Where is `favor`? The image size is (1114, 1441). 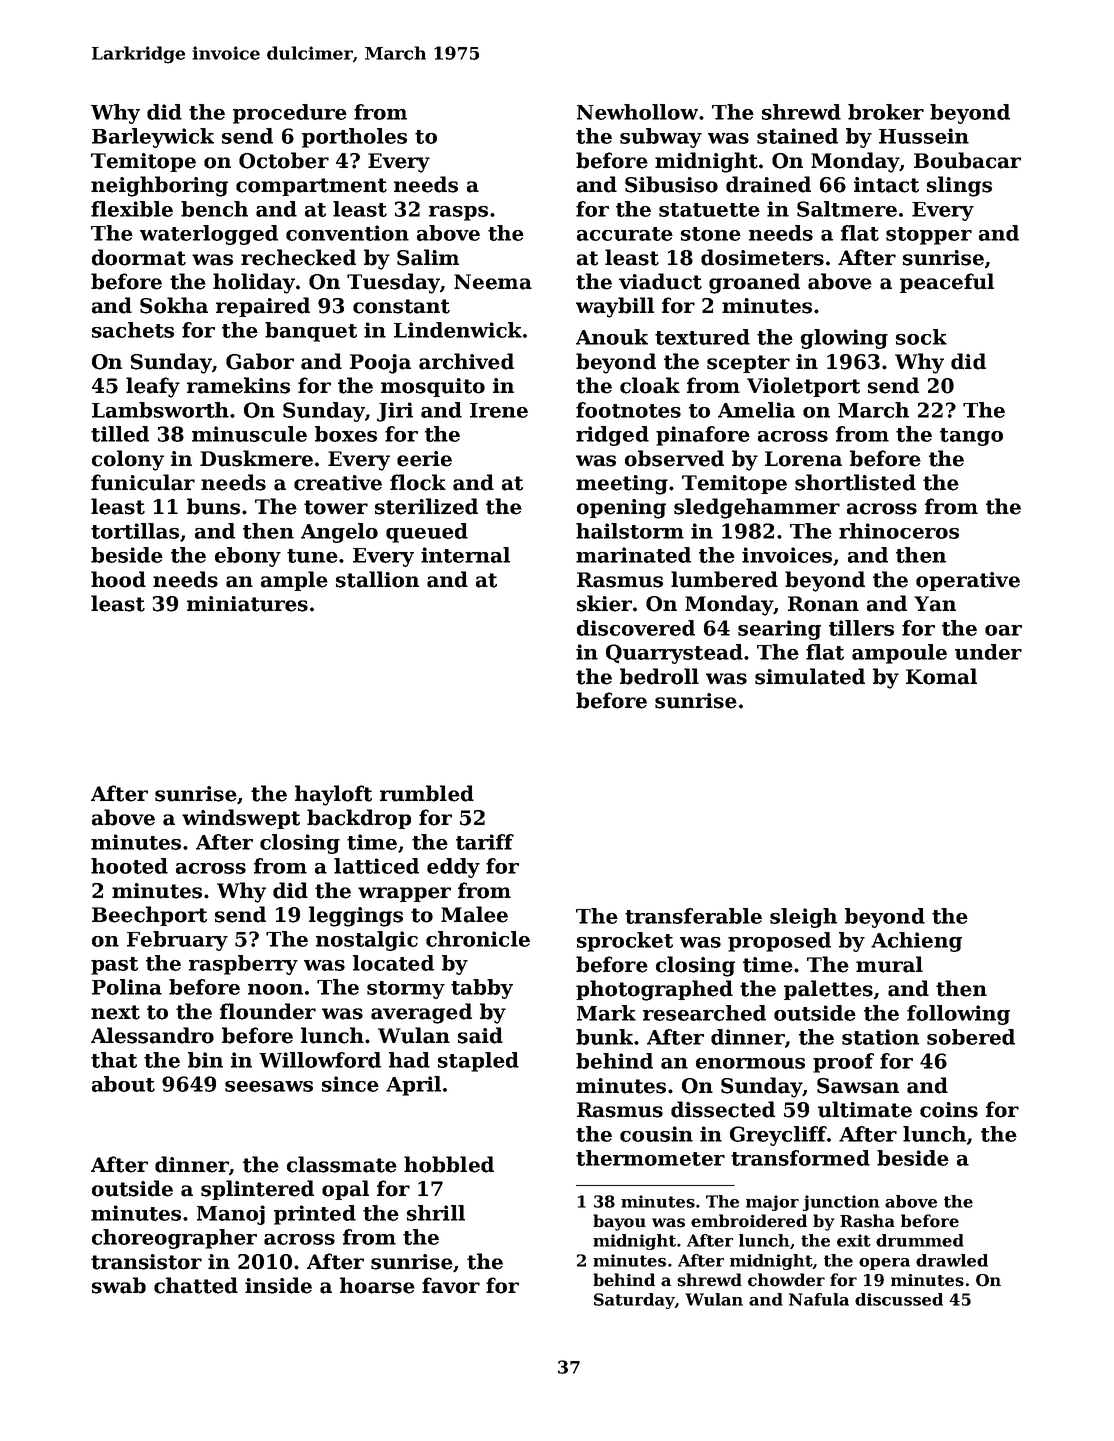
favor is located at coordinates (451, 1285).
